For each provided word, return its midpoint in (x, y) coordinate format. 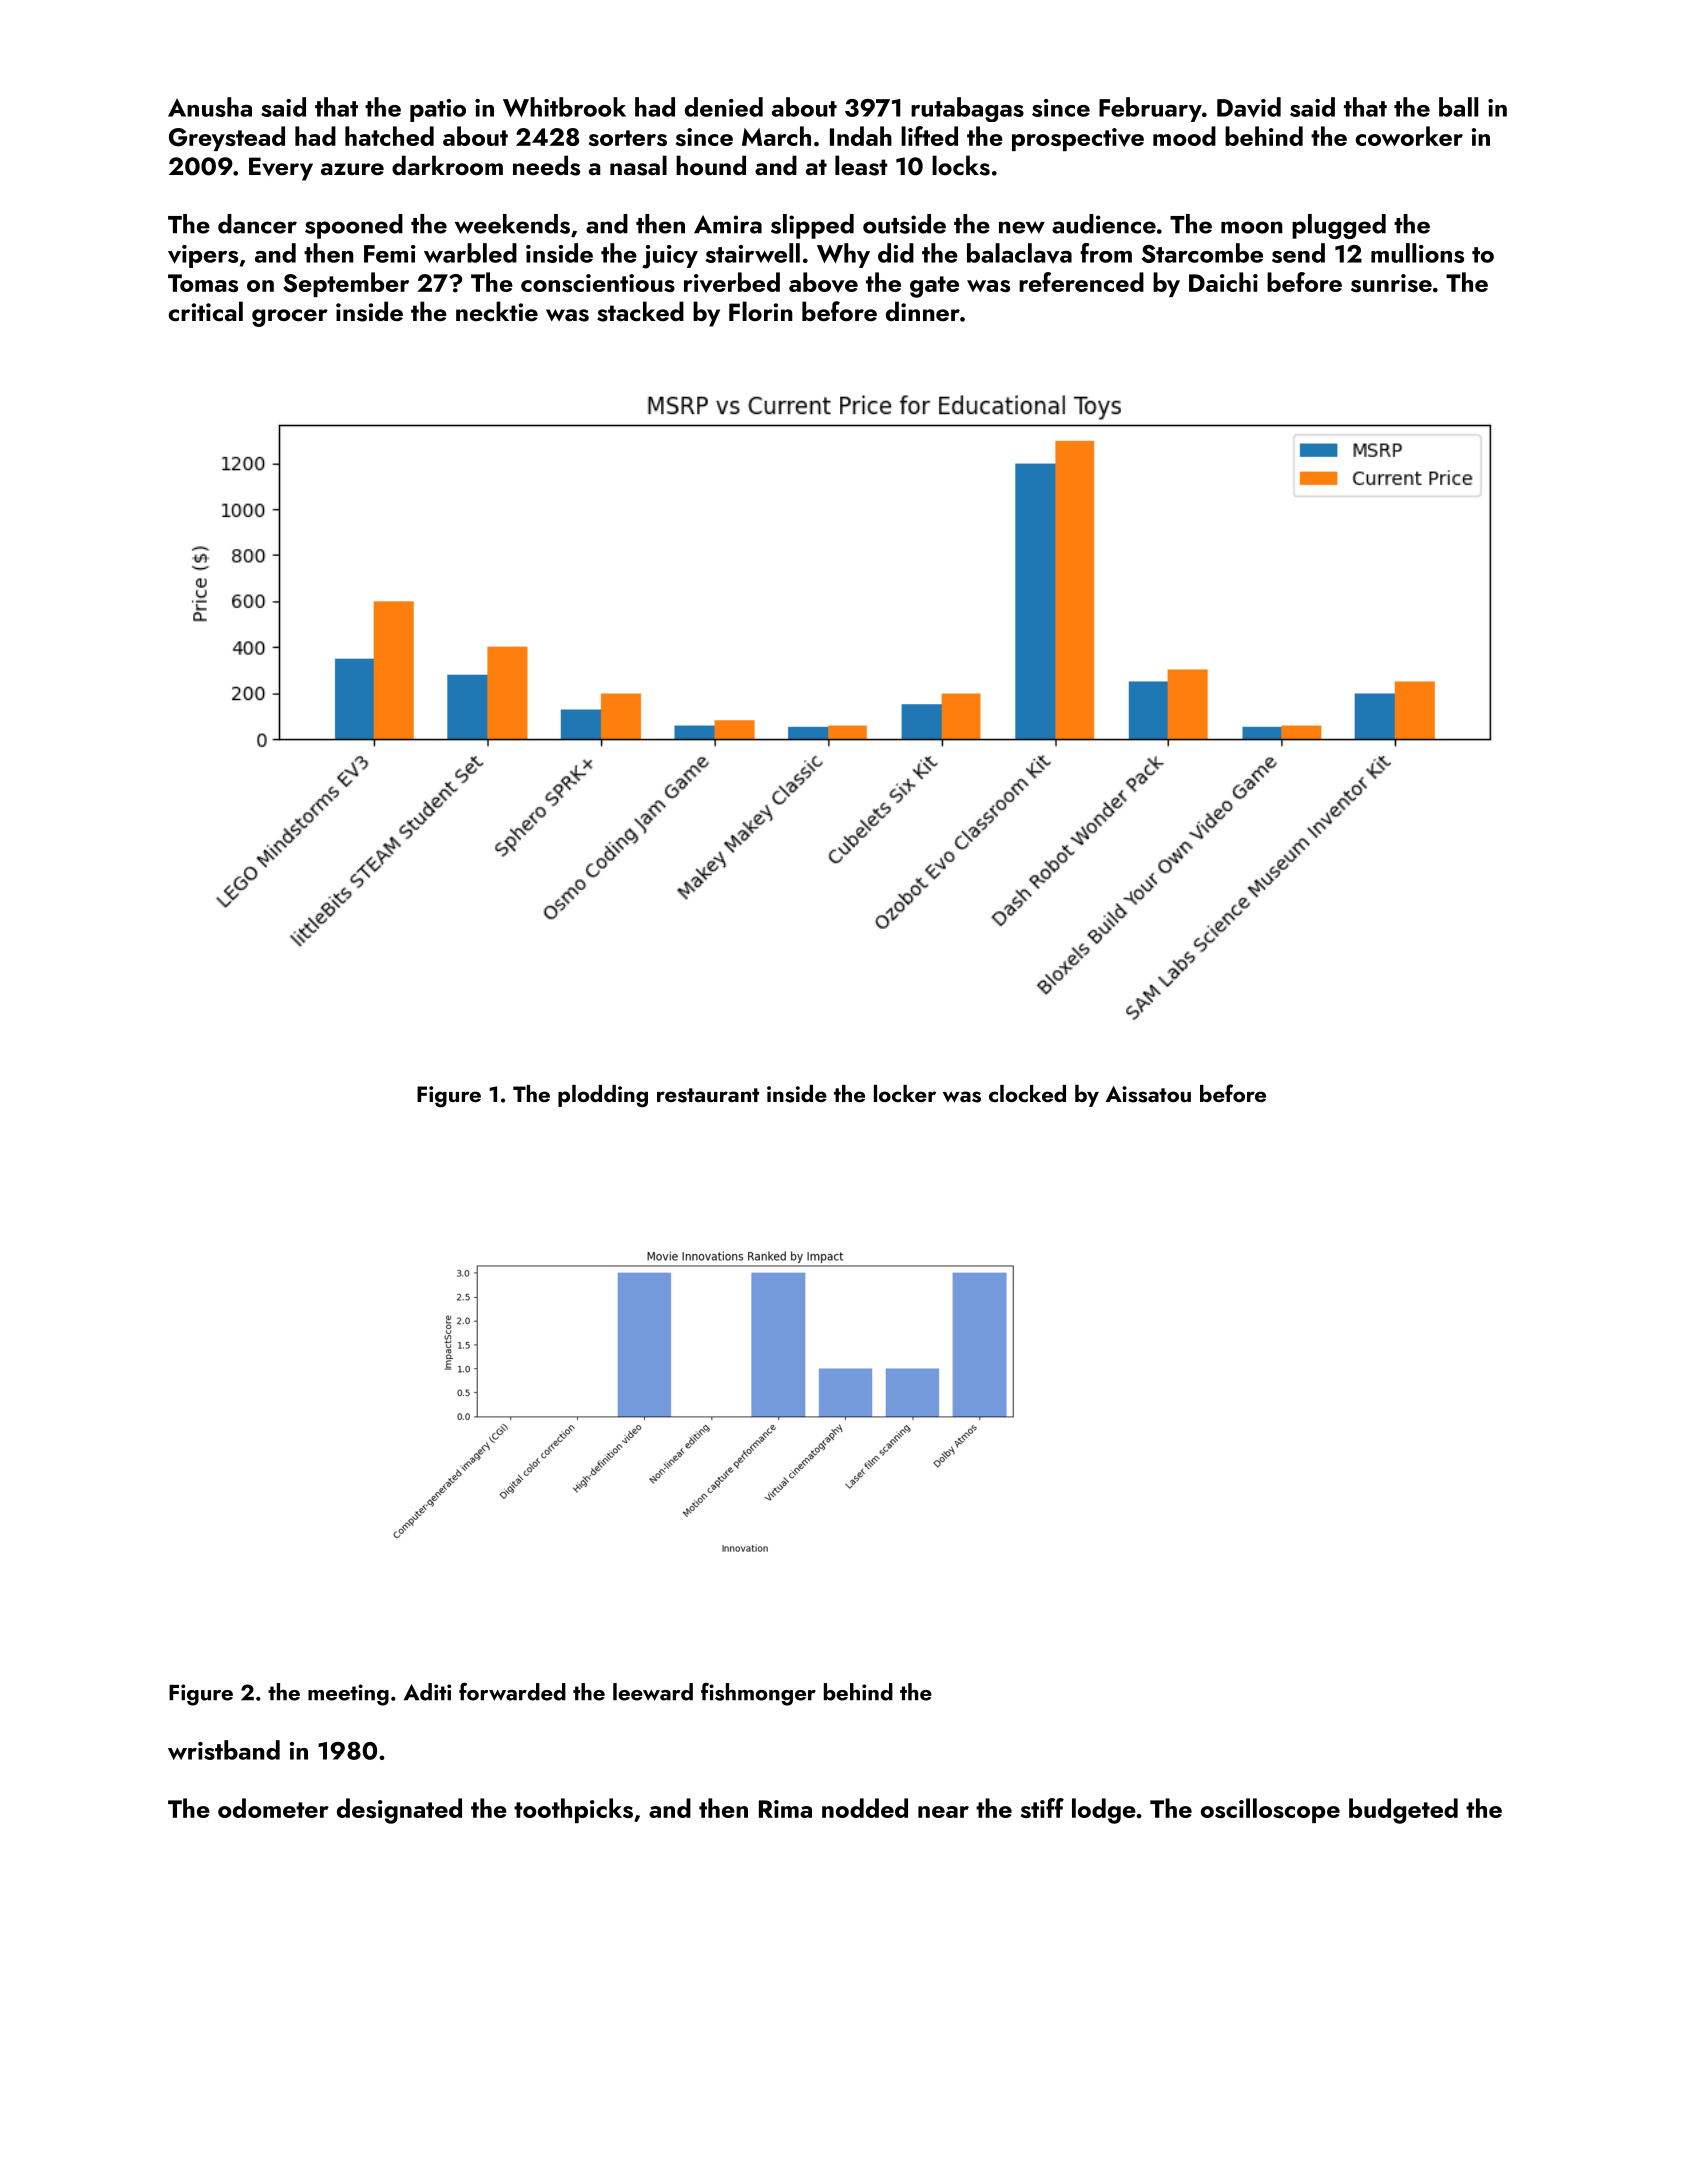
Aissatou (1148, 1094)
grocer (290, 318)
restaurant (708, 1095)
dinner (923, 311)
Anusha (210, 107)
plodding (603, 1096)
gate (934, 287)
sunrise (1391, 283)
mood (1184, 136)
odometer (273, 1808)
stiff (1042, 1808)
